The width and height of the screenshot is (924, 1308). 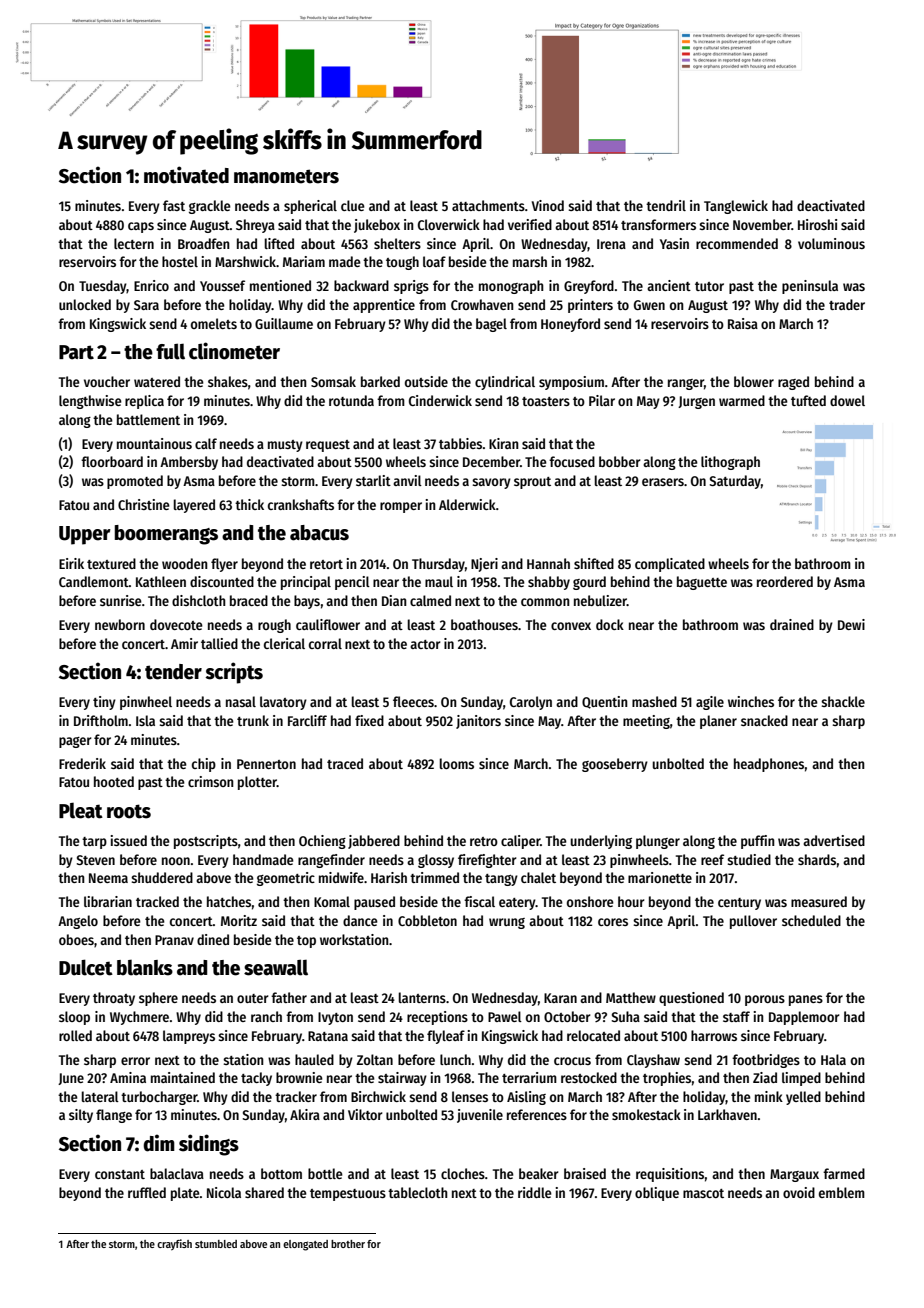 What do you see at coordinates (394, 600) in the screenshot?
I see `Dian` at bounding box center [394, 600].
